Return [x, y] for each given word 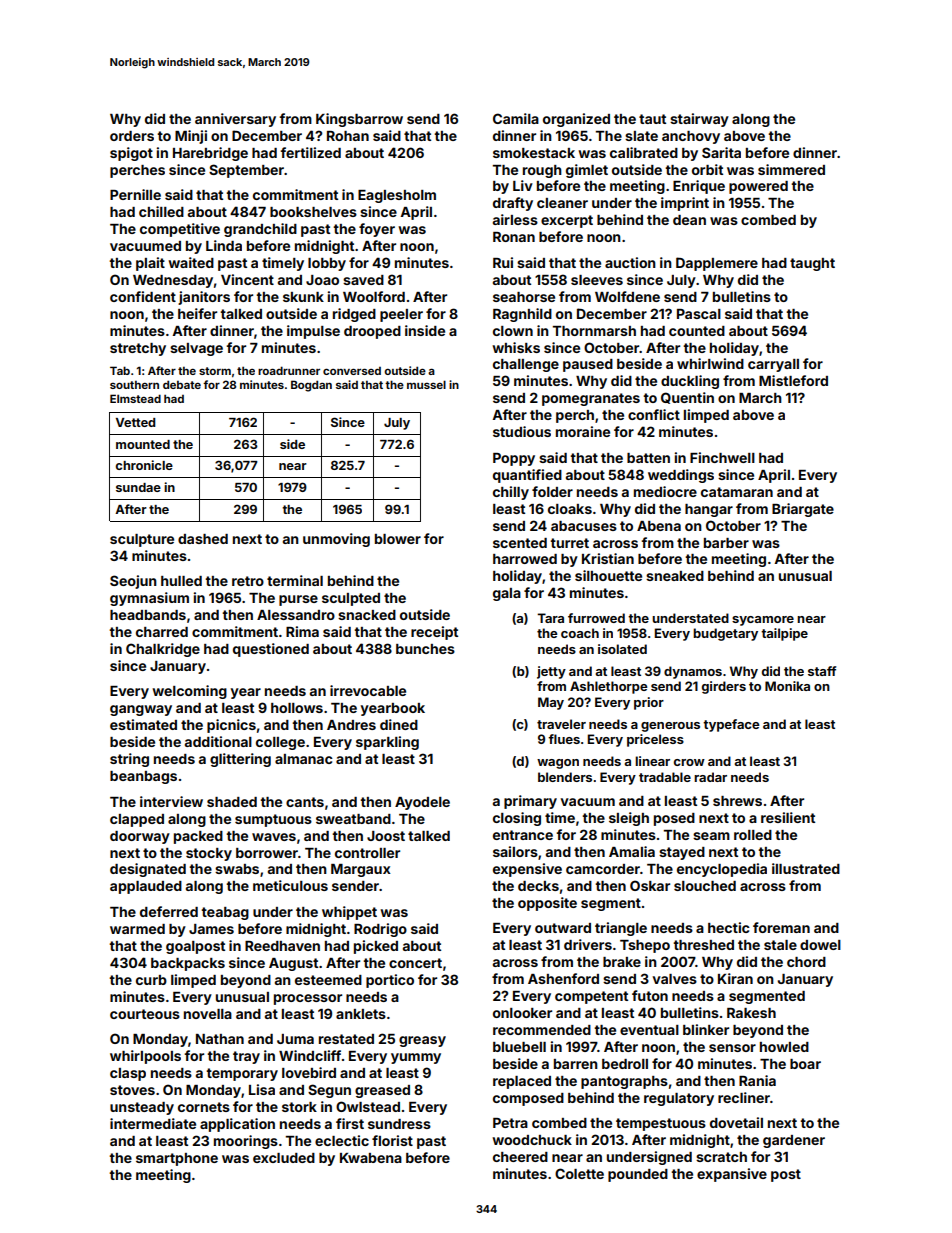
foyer [377, 230]
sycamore [763, 621]
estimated [143, 724]
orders [132, 136]
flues [564, 739]
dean [689, 220]
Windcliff [310, 1055]
